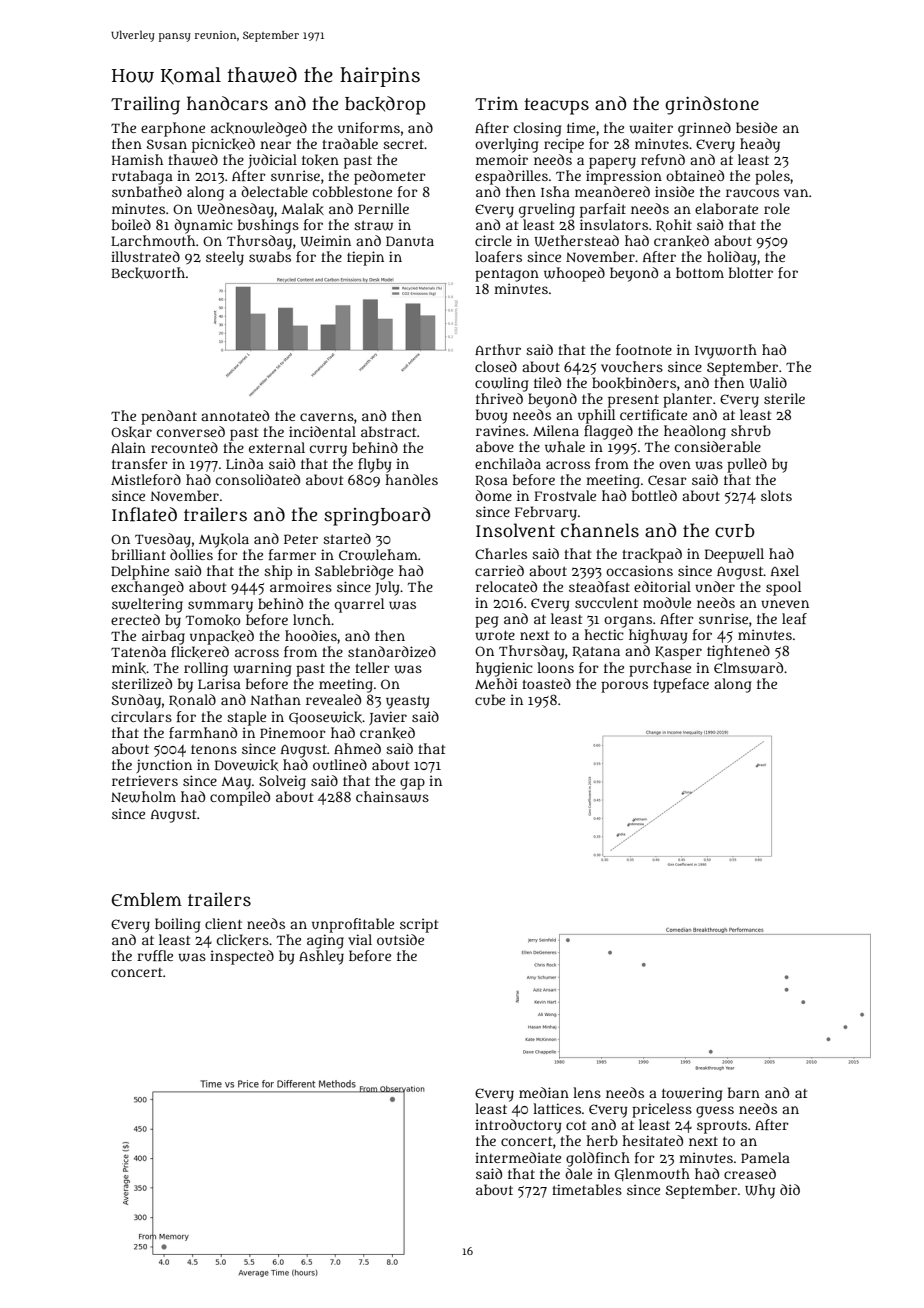  Describe the element at coordinates (796, 193) in the screenshot. I see `van` at that location.
